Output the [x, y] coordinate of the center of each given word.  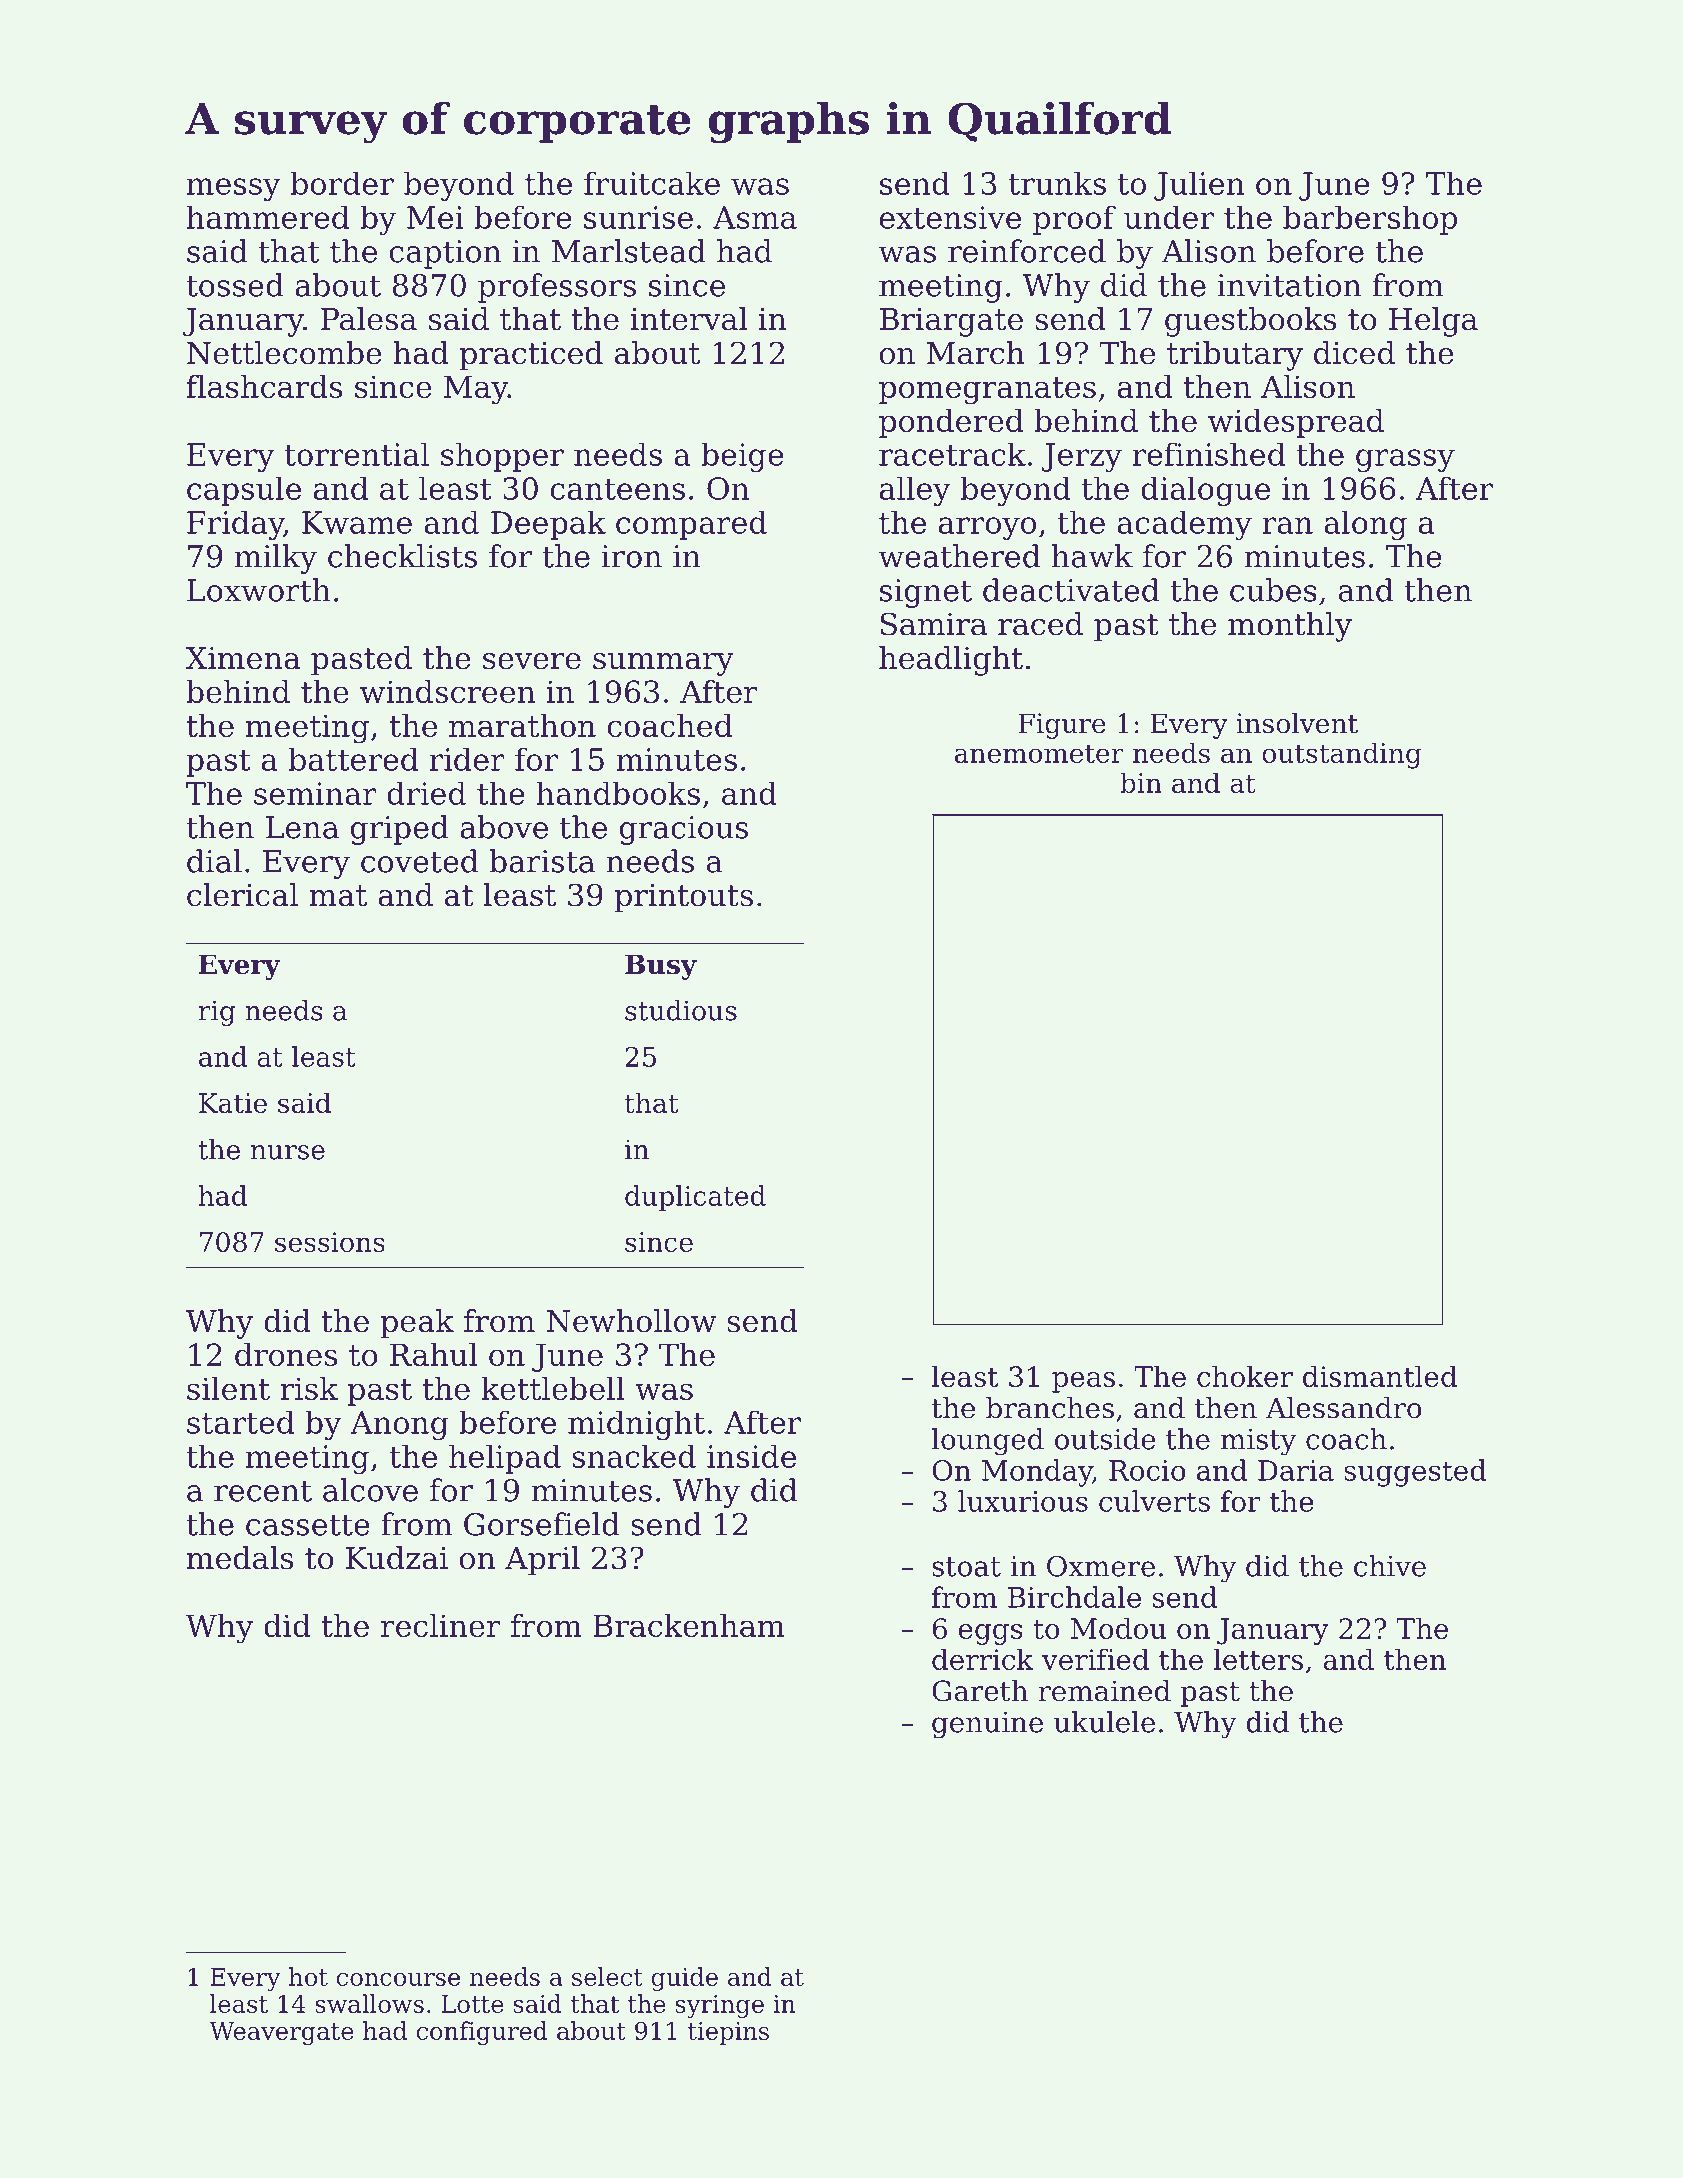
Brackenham [689, 1625]
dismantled [1380, 1376]
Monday [1037, 1473]
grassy [1405, 460]
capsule [244, 491]
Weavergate [281, 2033]
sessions [330, 1242]
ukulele [1104, 1722]
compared [691, 525]
